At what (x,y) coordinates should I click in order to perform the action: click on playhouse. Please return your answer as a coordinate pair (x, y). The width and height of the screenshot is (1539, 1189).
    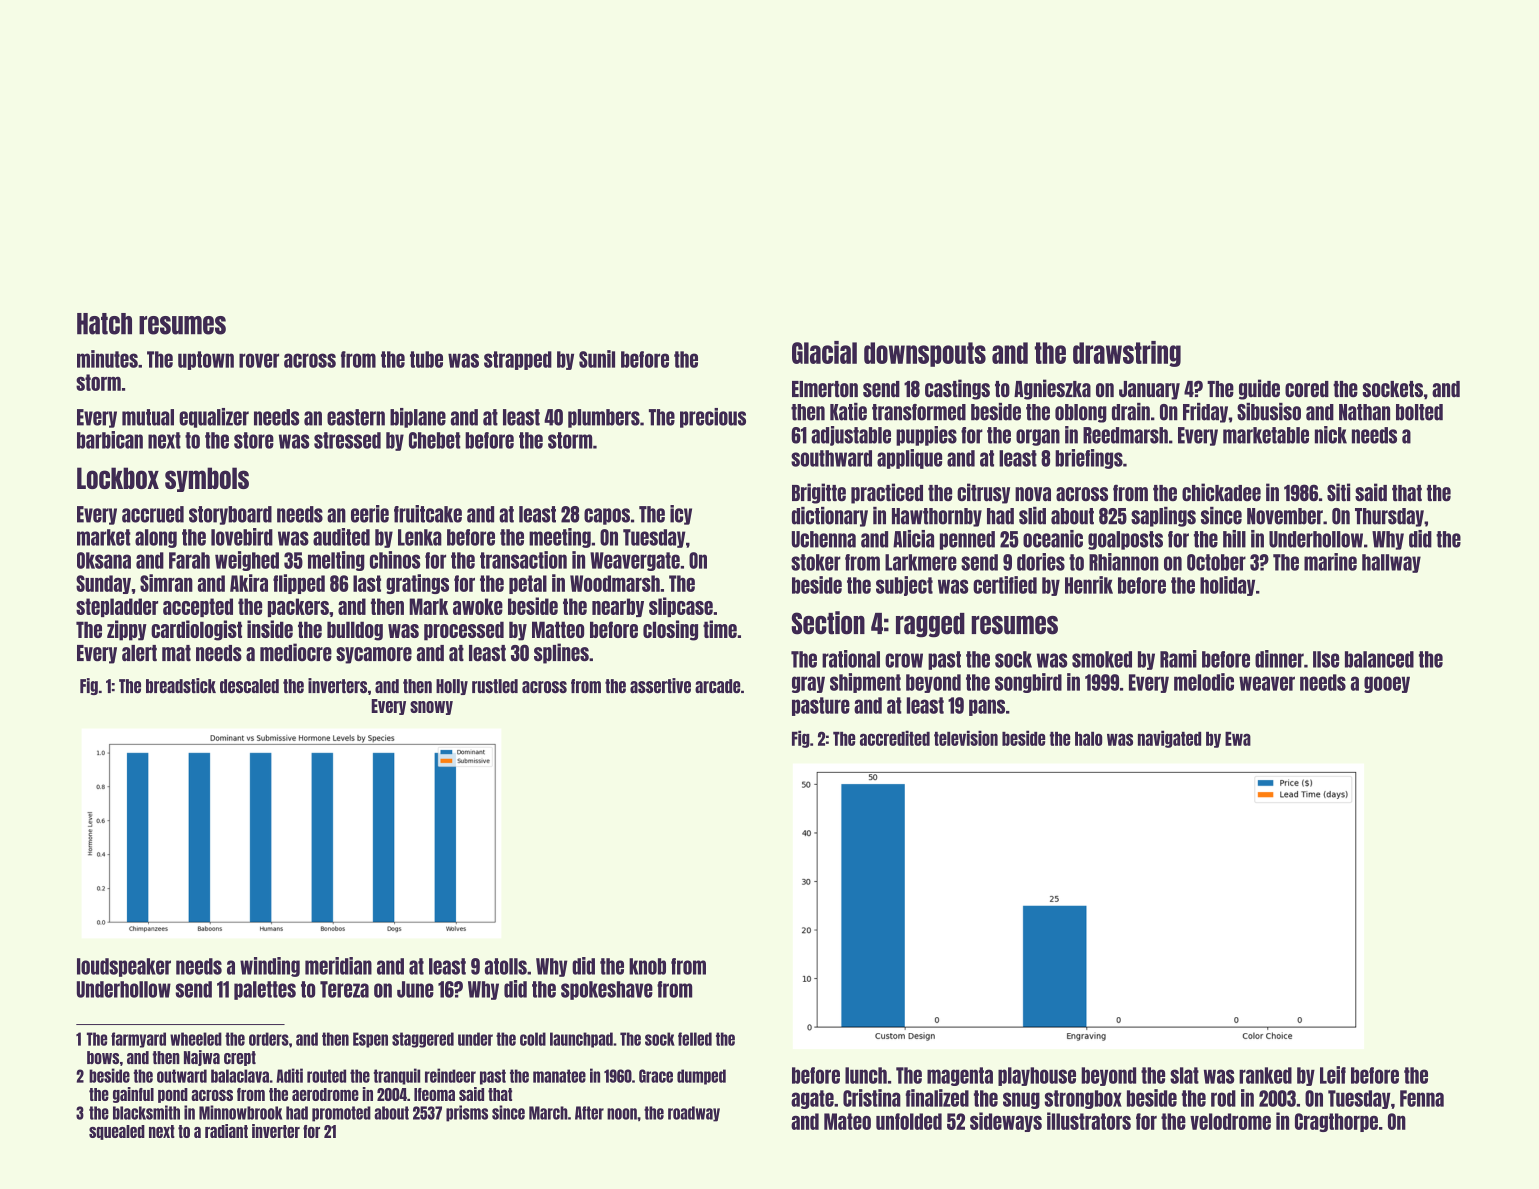
    Looking at the image, I should click on (1037, 1076).
